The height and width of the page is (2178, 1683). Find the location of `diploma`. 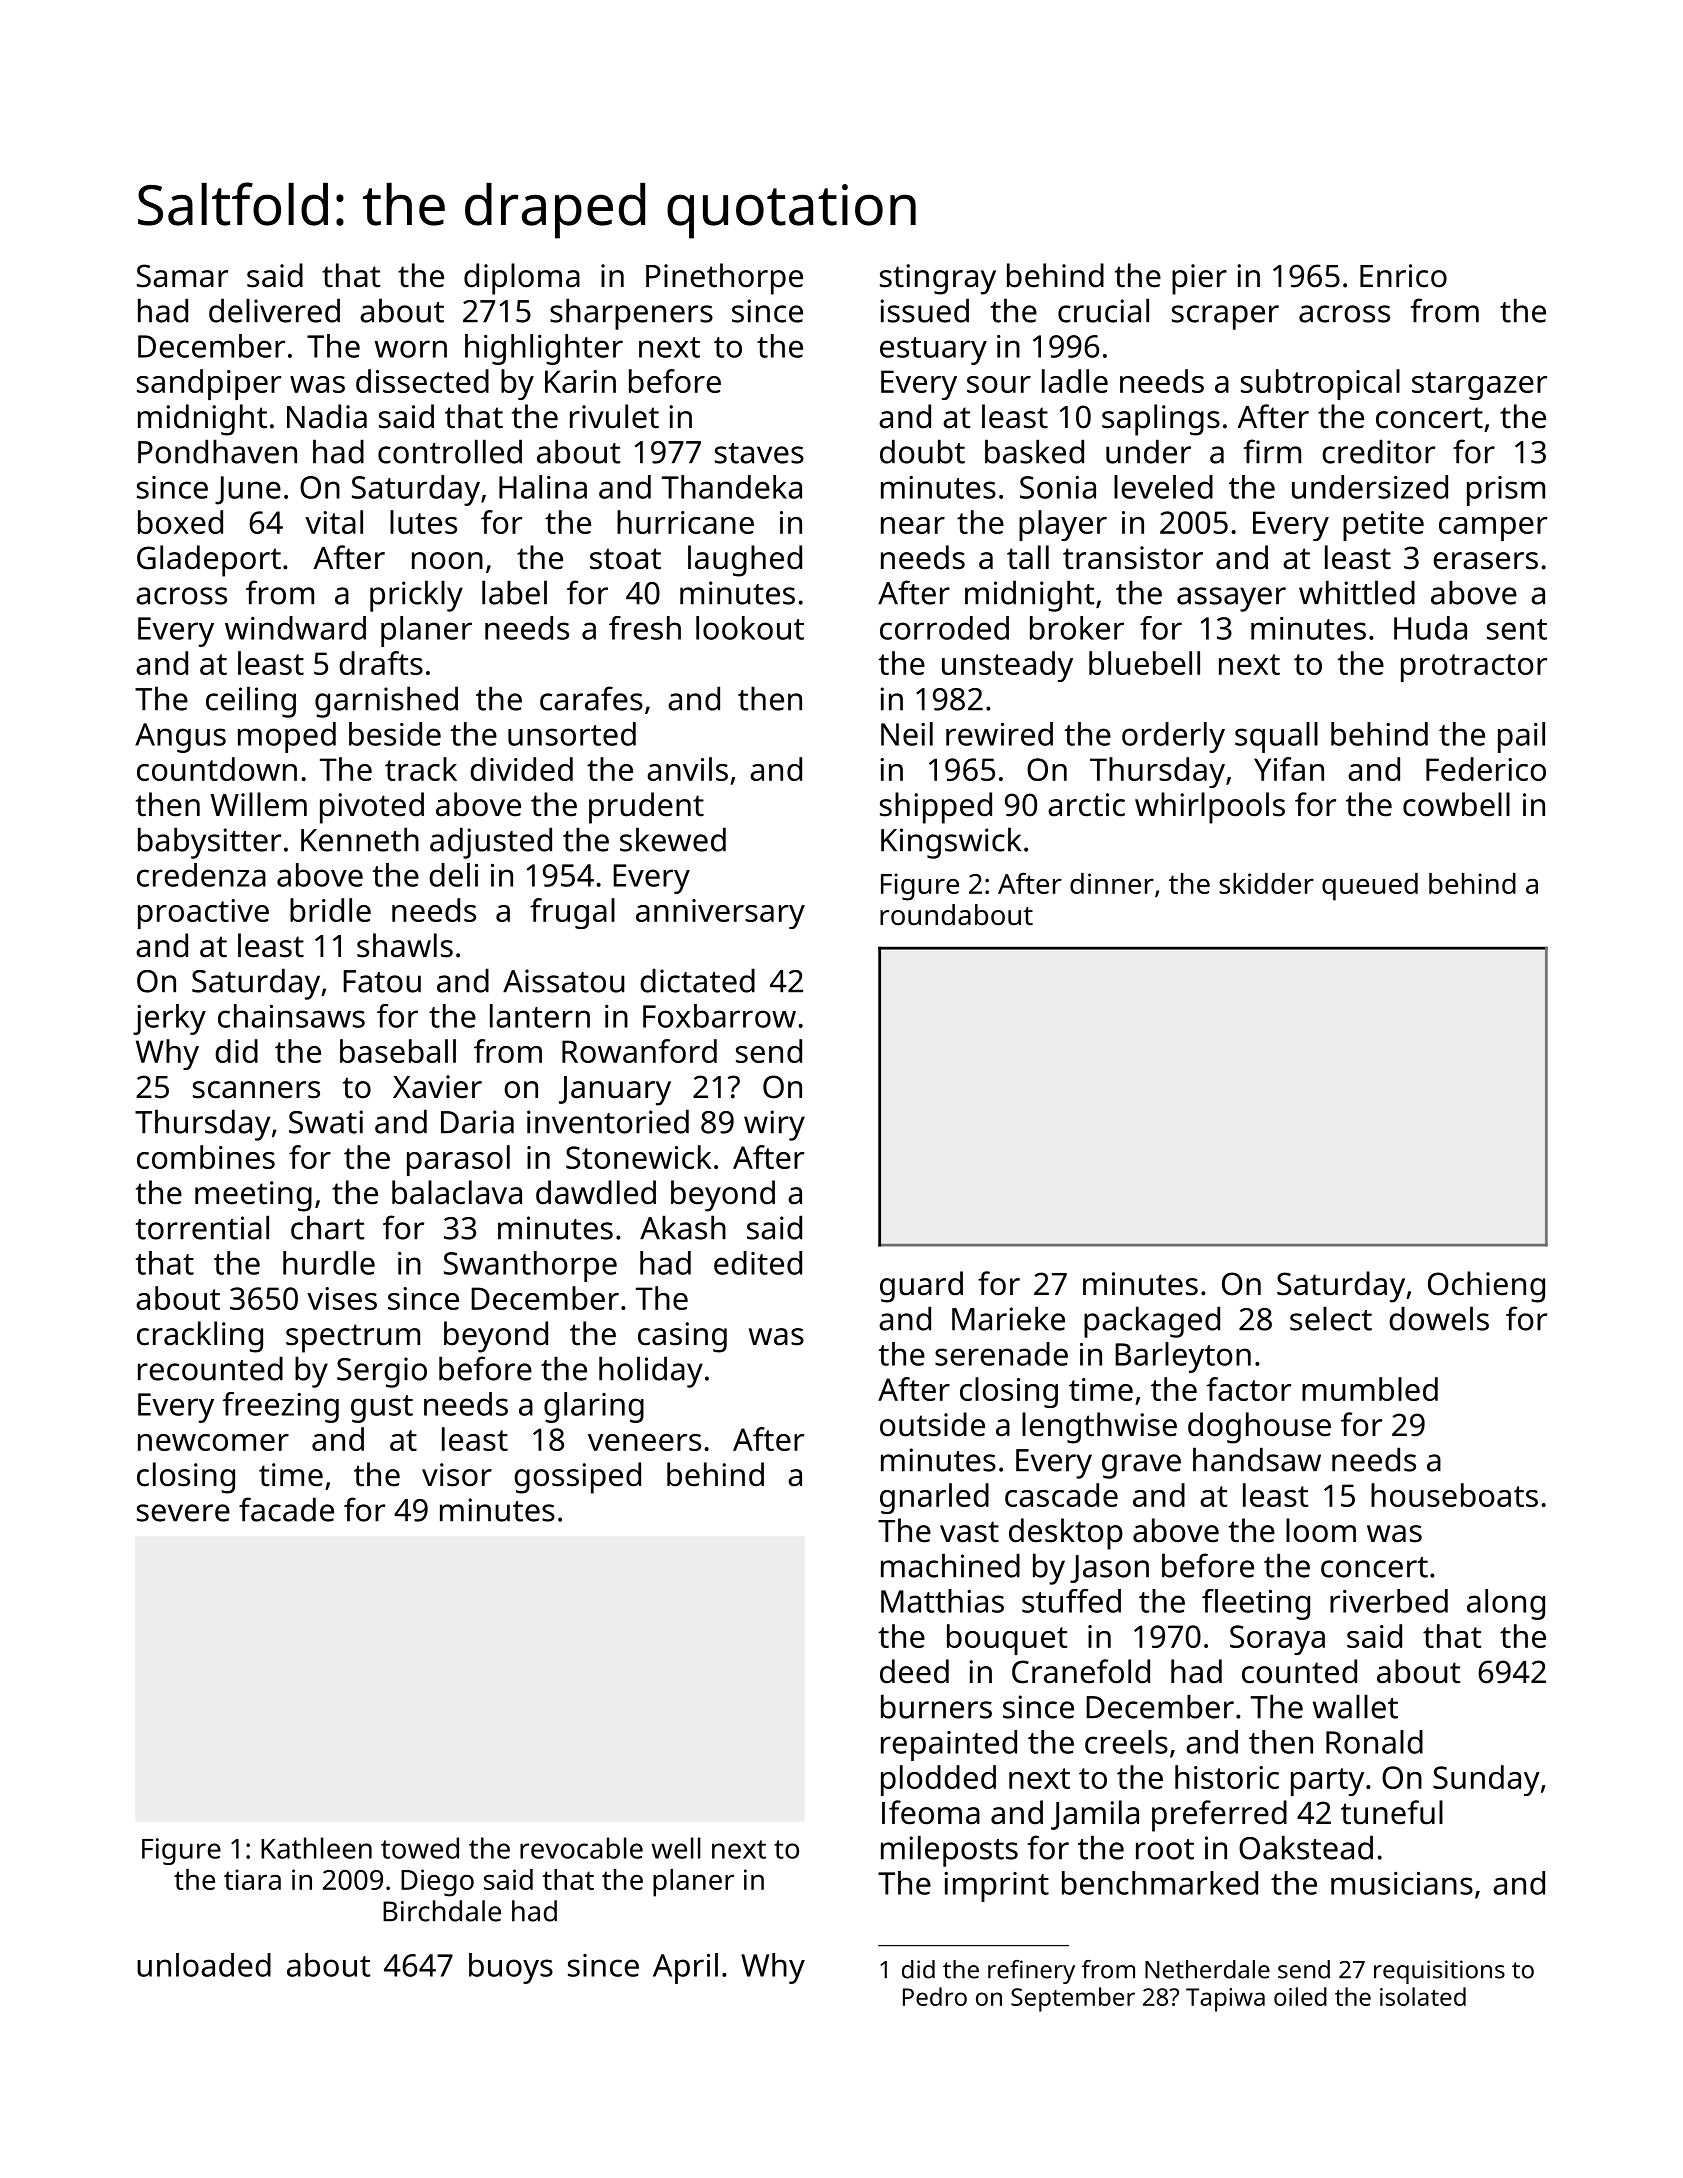

diploma is located at coordinates (522, 279).
